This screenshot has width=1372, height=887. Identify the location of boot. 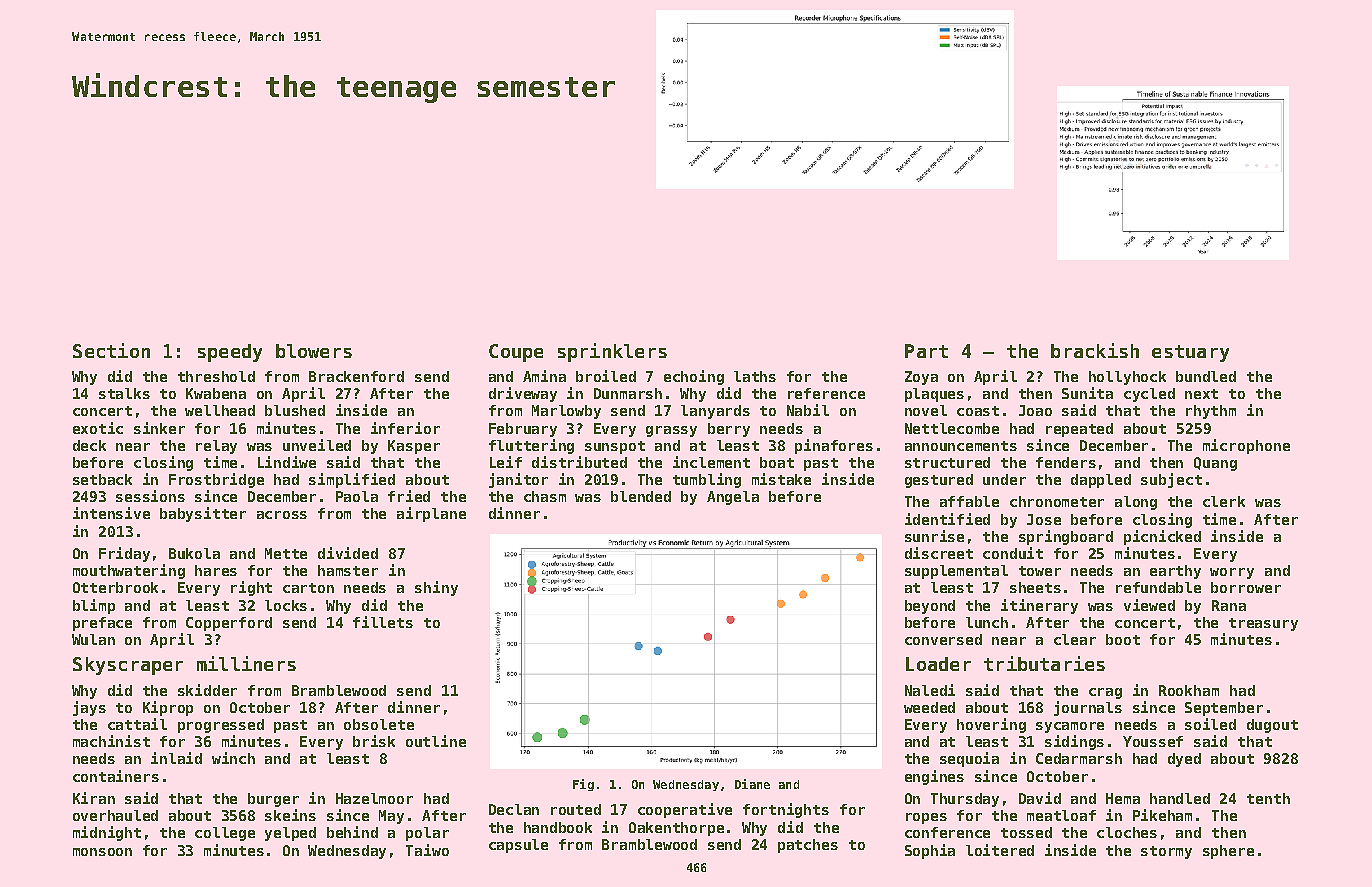
(1123, 639).
